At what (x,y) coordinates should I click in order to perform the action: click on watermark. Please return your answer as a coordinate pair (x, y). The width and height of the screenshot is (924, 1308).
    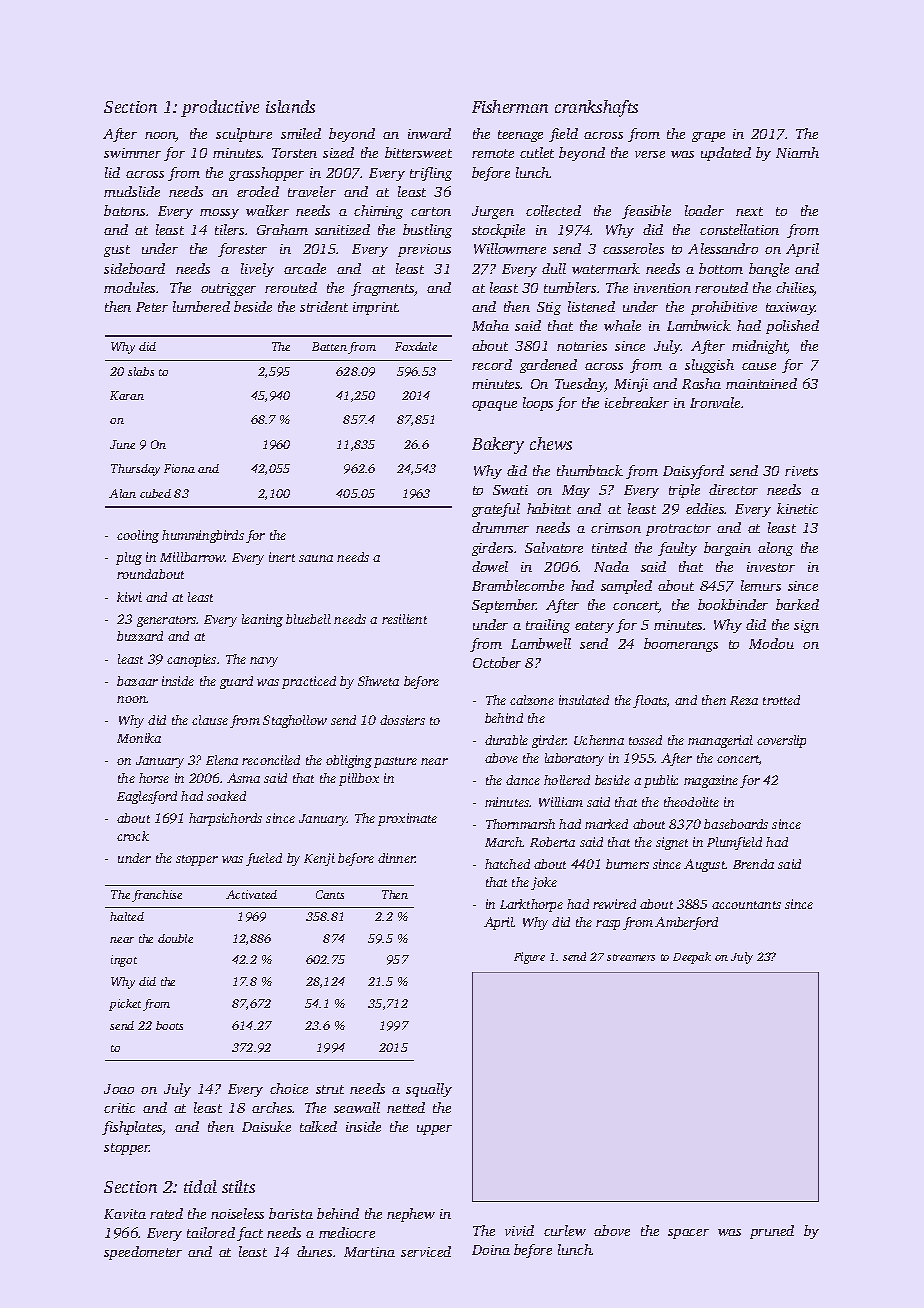
    Looking at the image, I should click on (606, 268).
